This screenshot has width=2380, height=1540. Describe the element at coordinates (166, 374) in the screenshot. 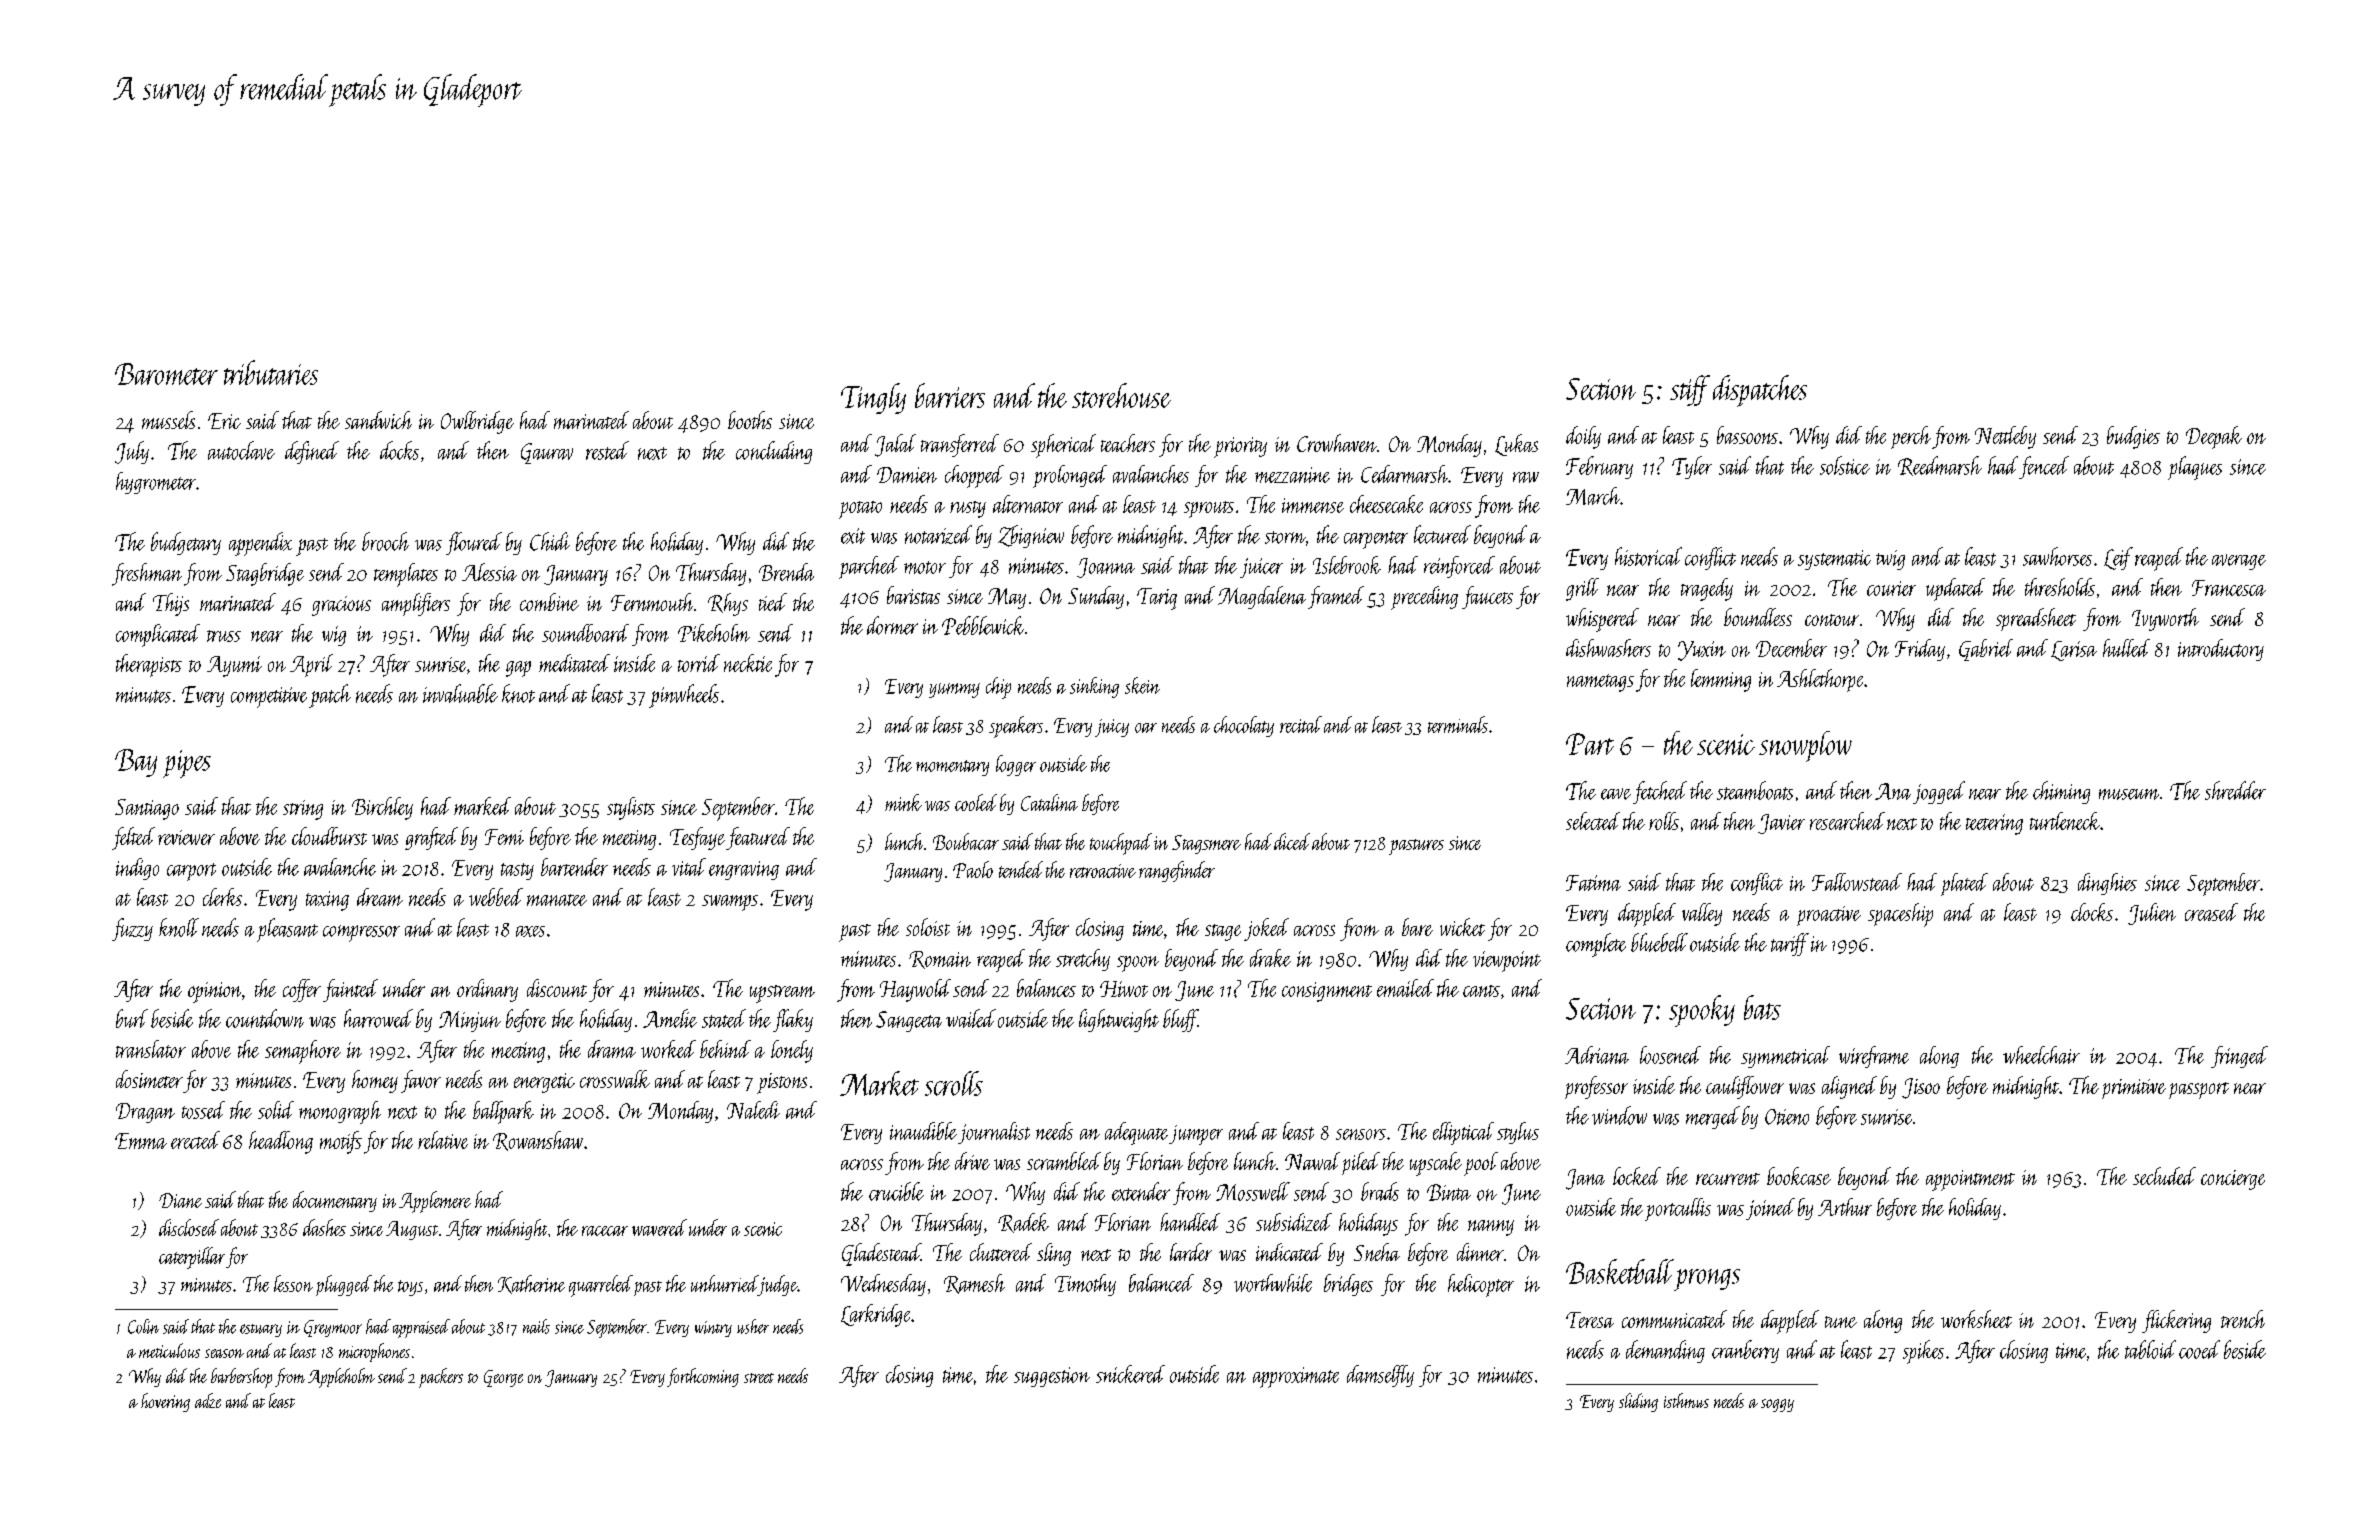

I see `Barometer` at that location.
